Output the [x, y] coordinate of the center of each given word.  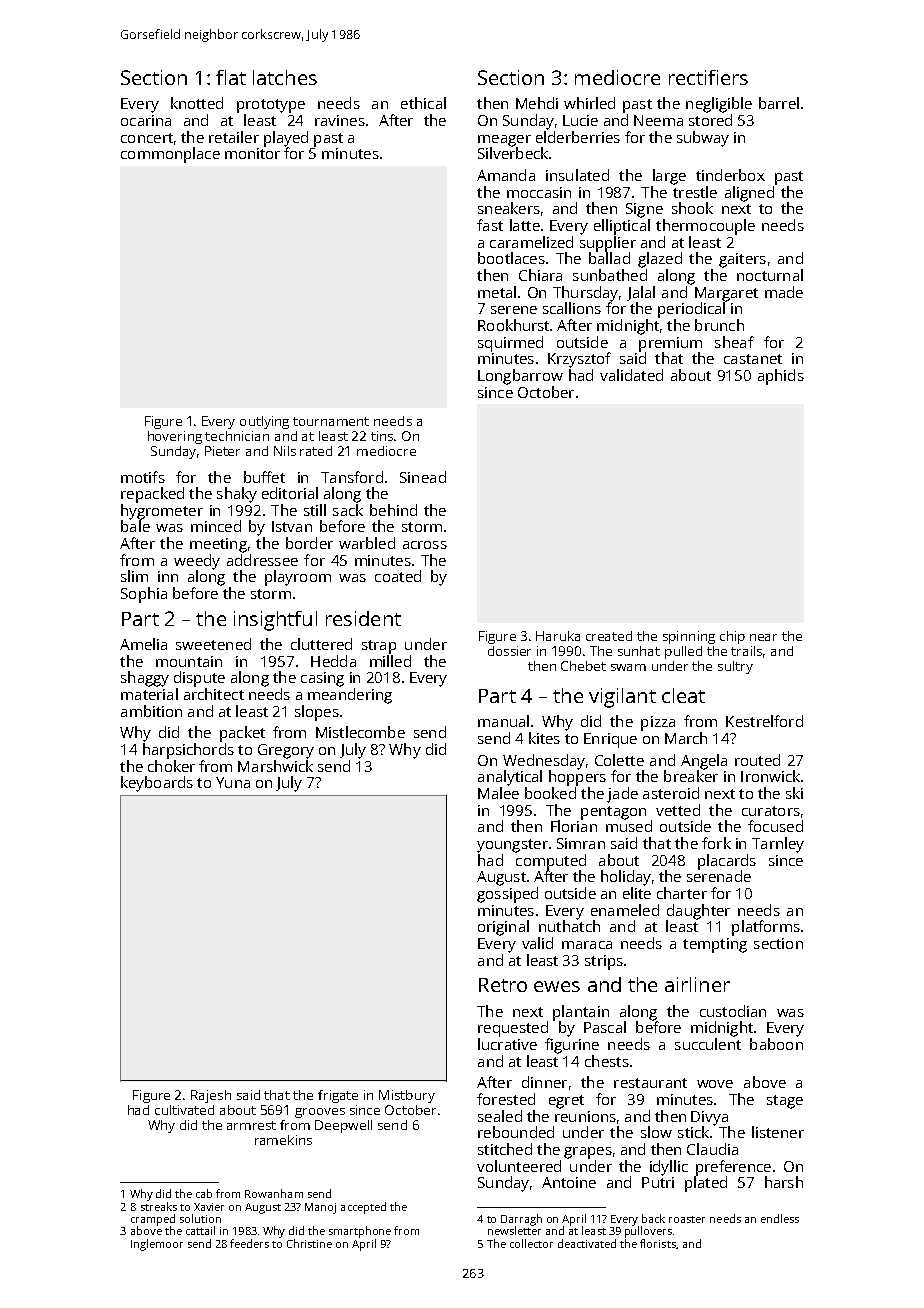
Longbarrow [520, 377]
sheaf [734, 342]
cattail [200, 1230]
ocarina [146, 120]
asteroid [671, 793]
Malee [498, 793]
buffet [264, 477]
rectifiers [708, 77]
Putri [658, 1182]
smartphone [360, 1232]
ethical [423, 103]
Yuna [233, 782]
